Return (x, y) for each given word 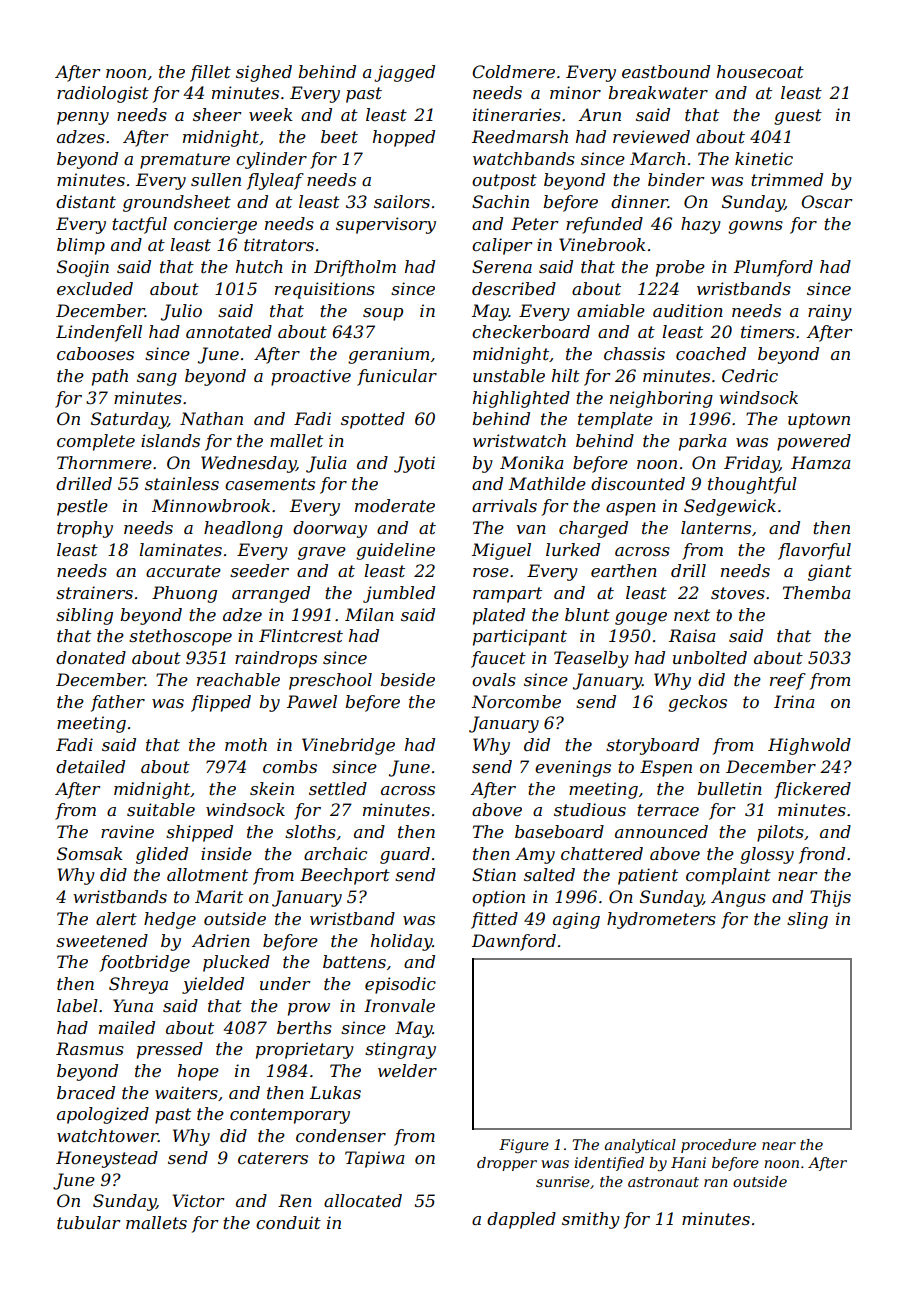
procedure (718, 1146)
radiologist (103, 94)
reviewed (651, 136)
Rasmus (90, 1048)
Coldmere (513, 71)
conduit (288, 1222)
